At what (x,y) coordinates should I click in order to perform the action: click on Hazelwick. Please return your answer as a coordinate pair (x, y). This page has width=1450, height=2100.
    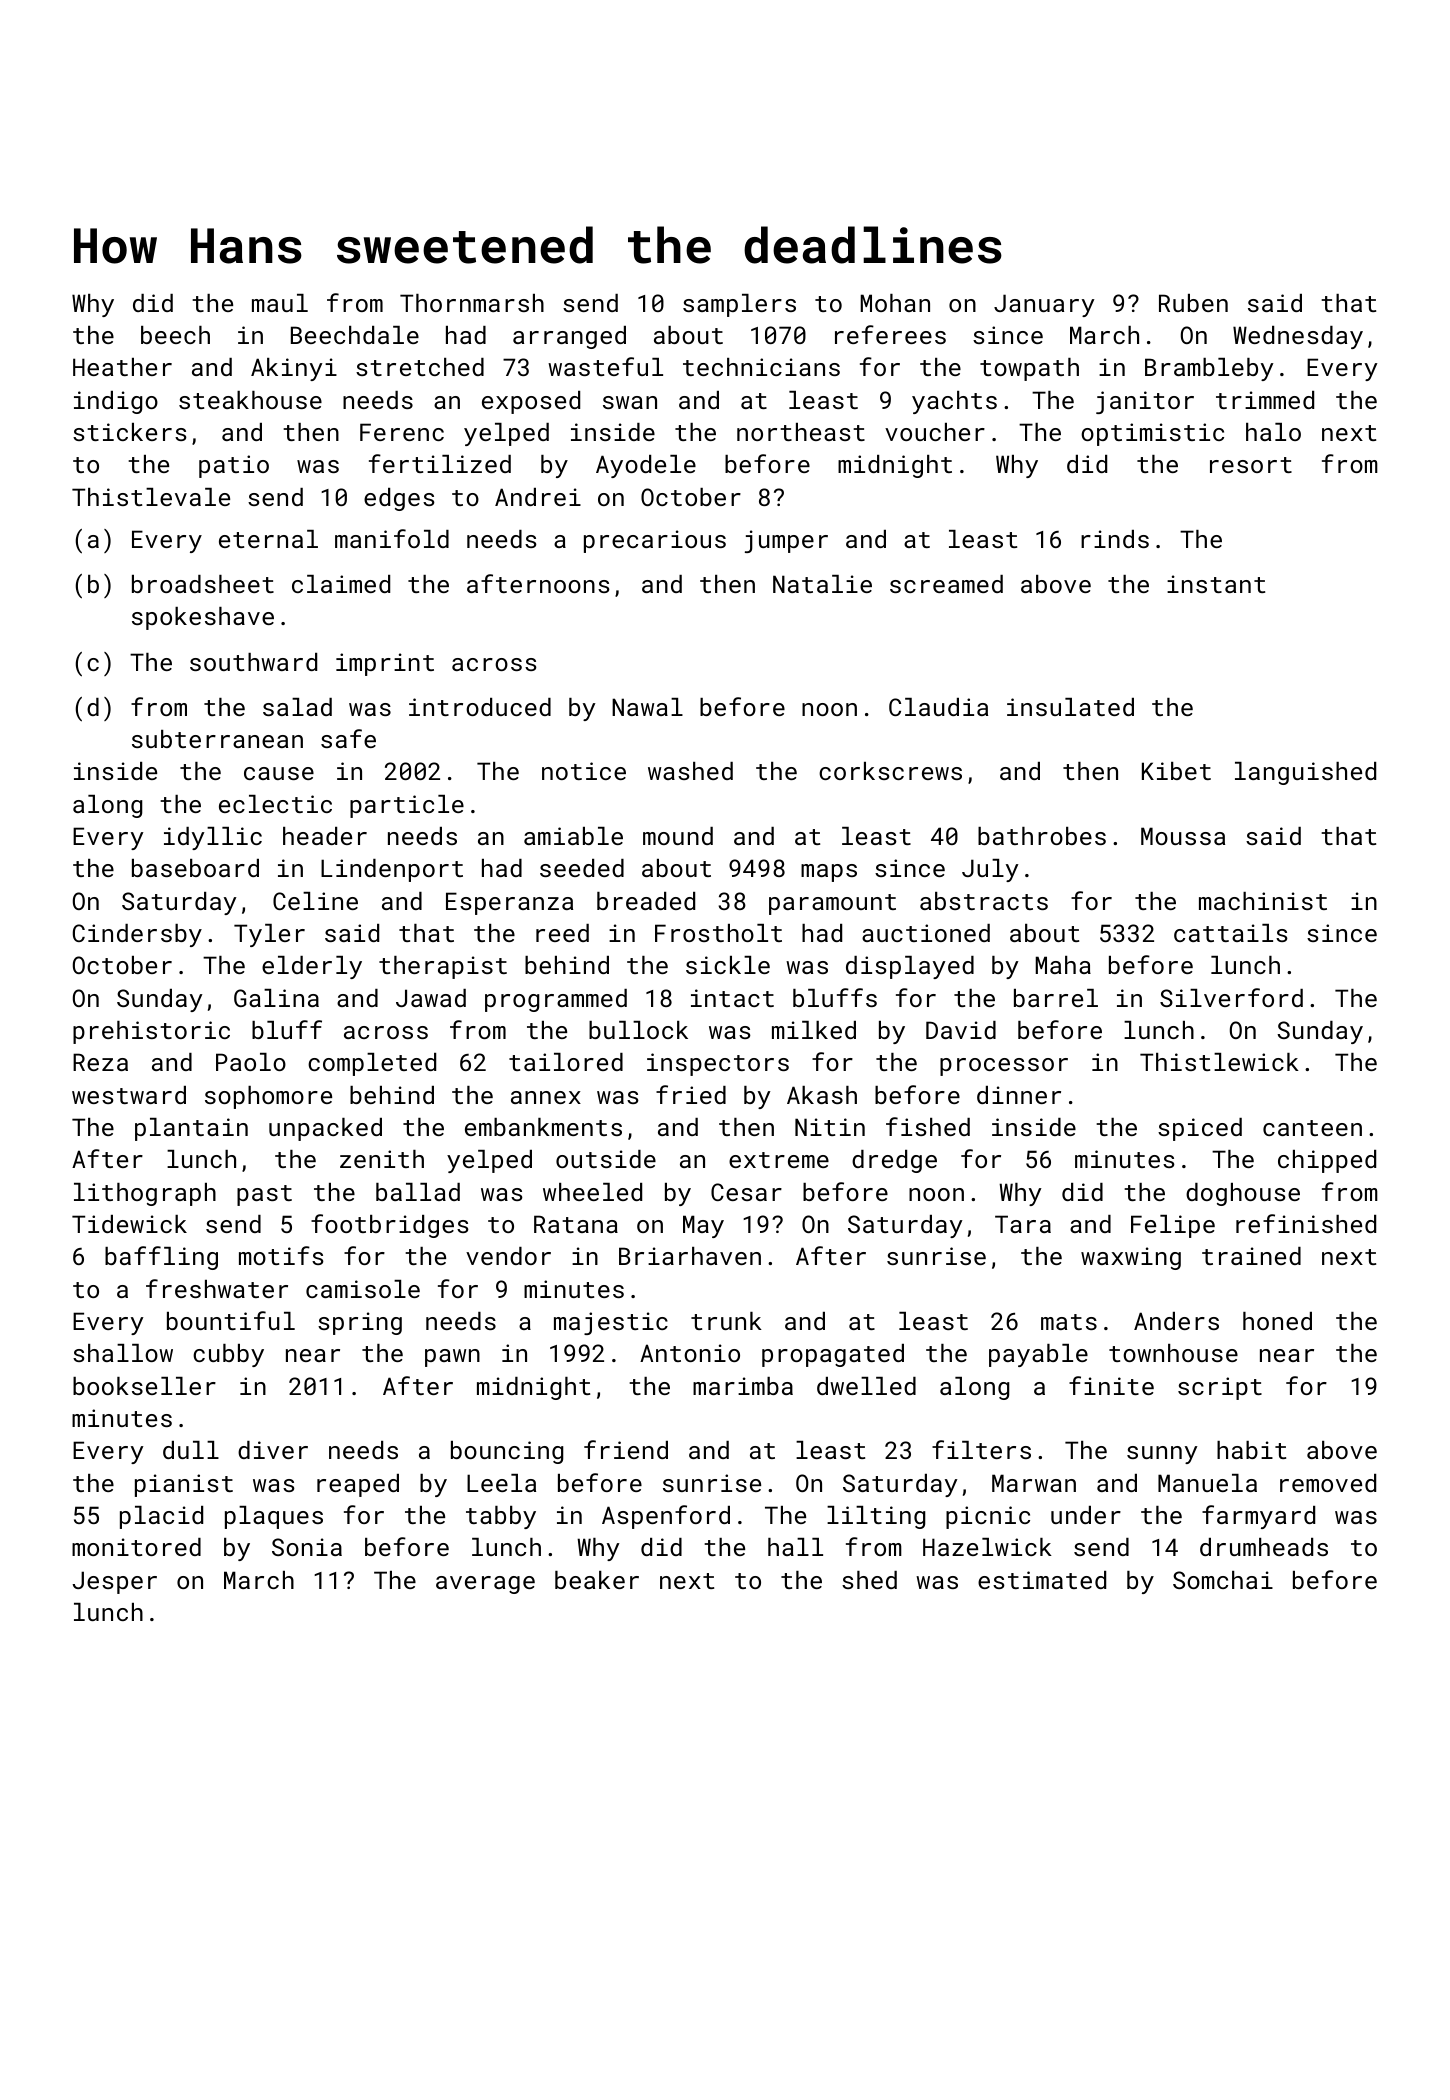
    Looking at the image, I should click on (987, 1547).
